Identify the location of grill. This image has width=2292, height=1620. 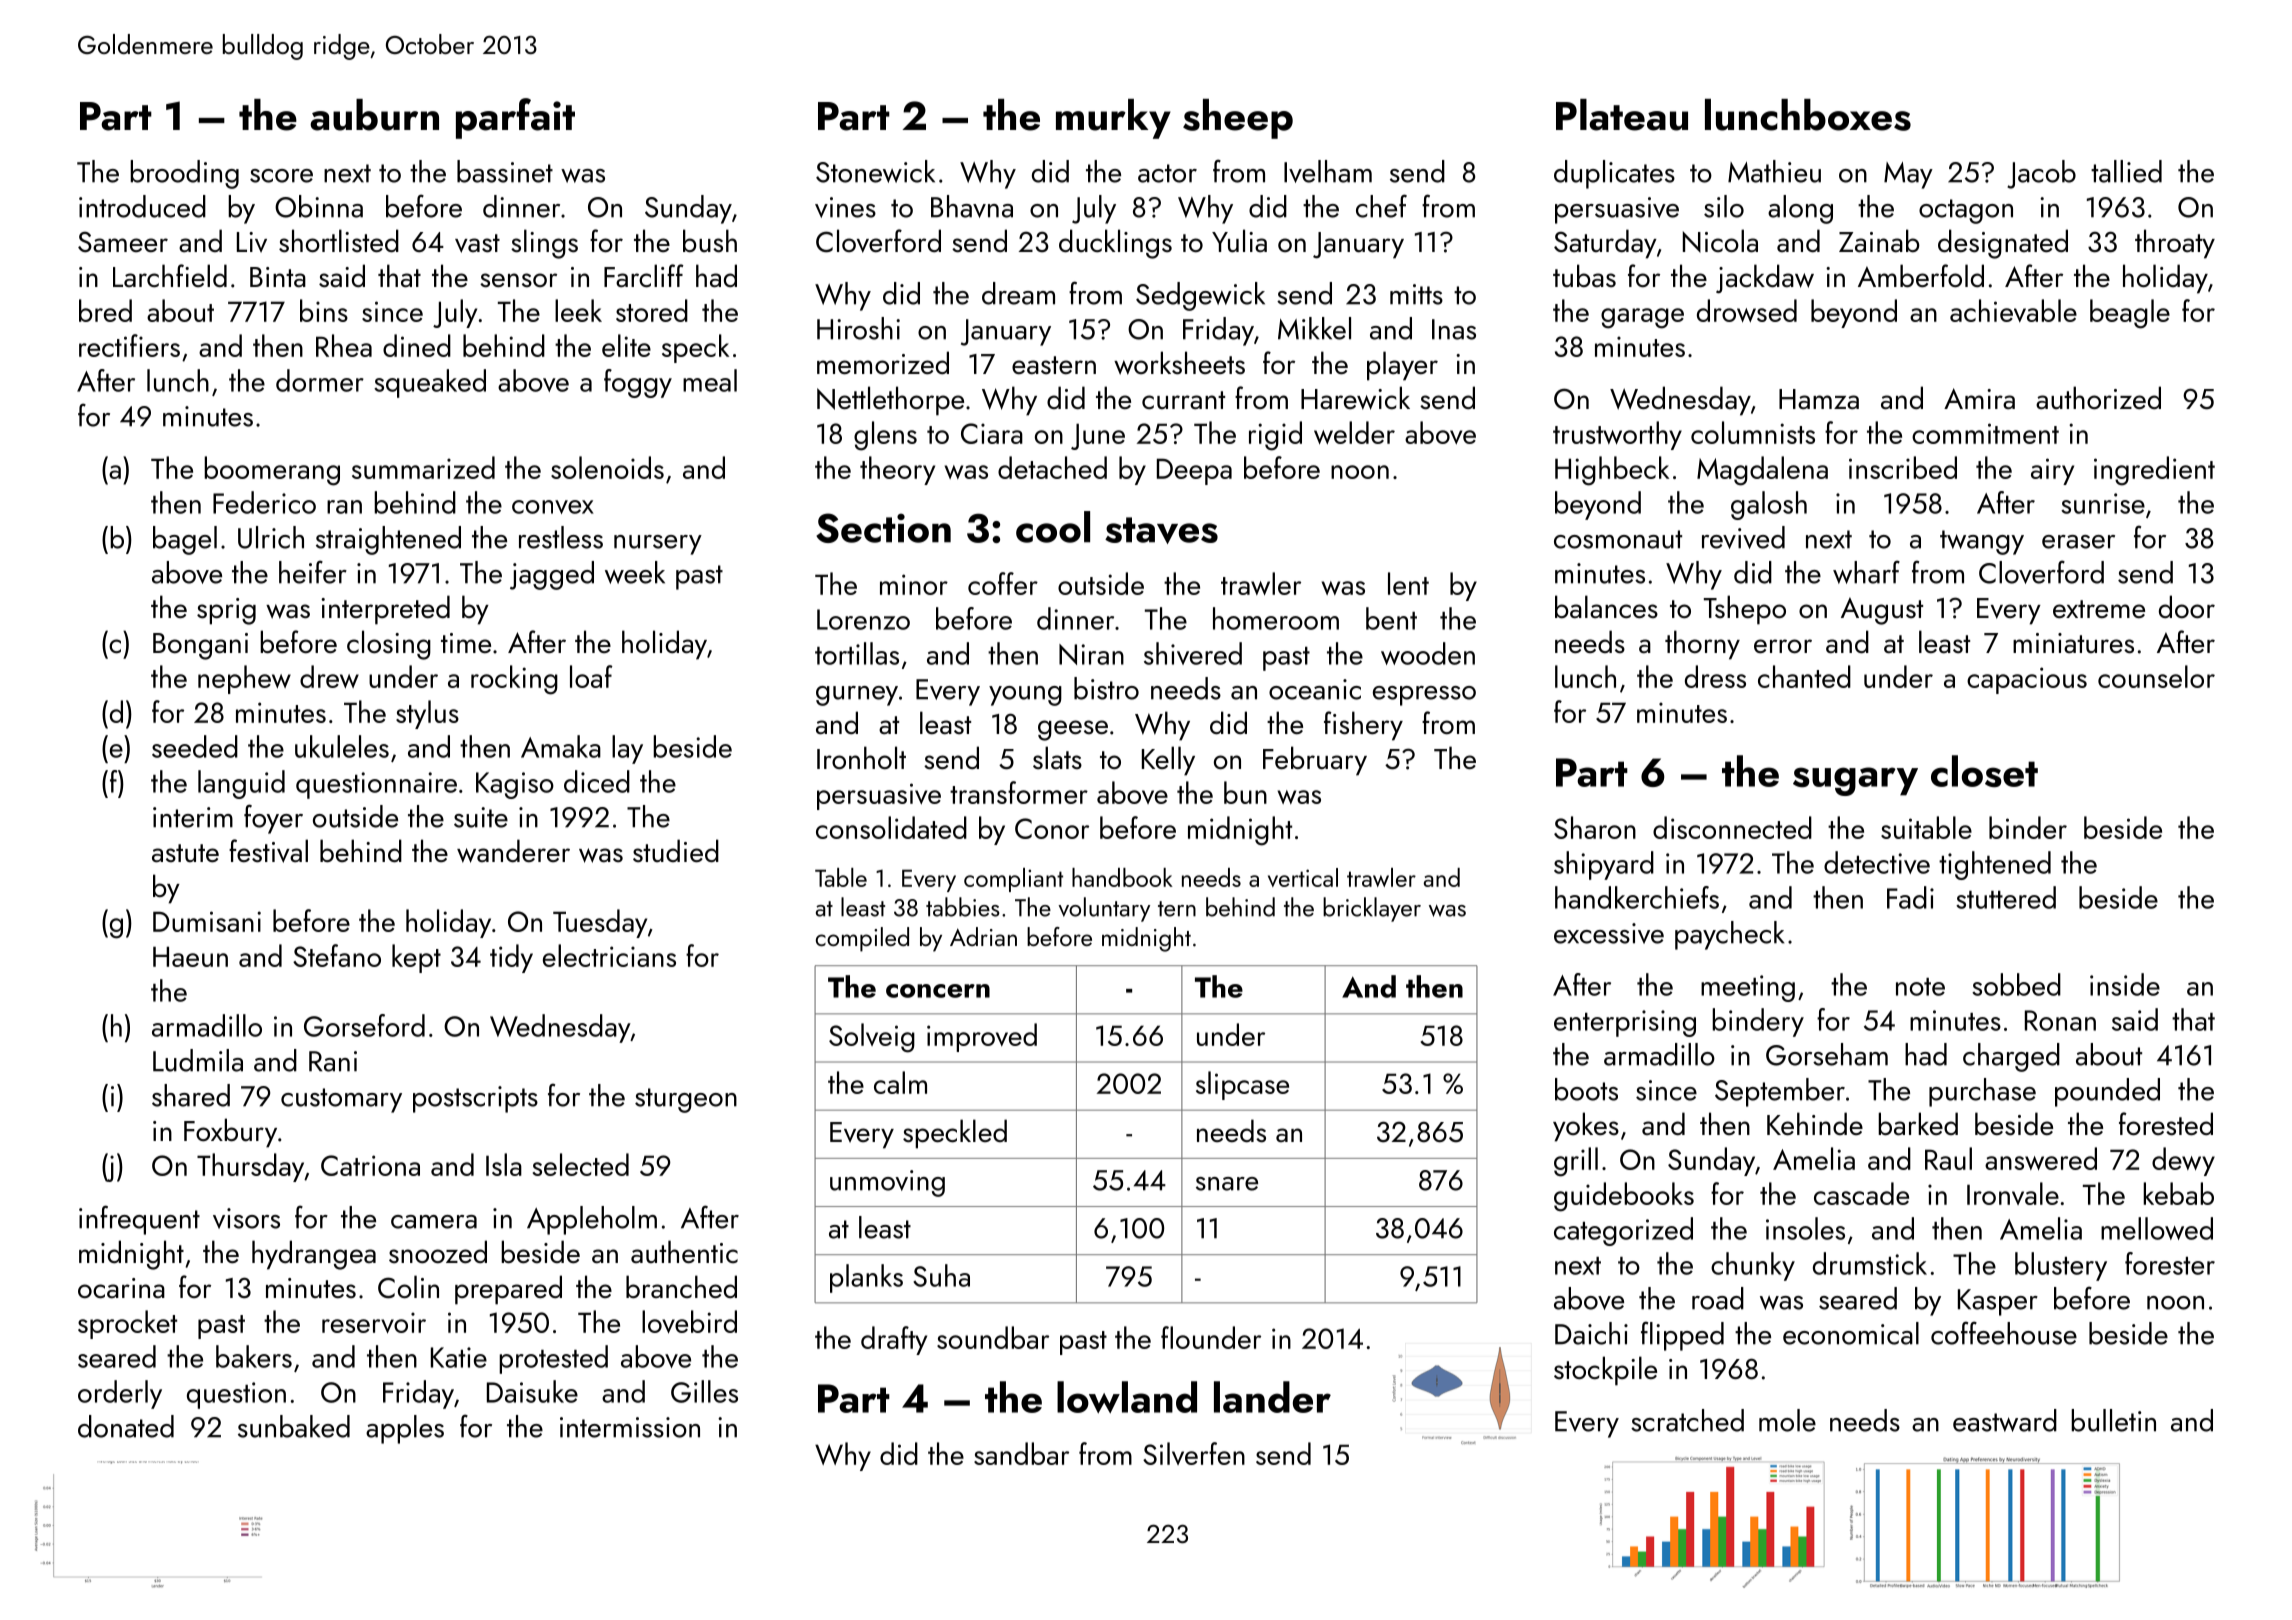
(1576, 1162).
